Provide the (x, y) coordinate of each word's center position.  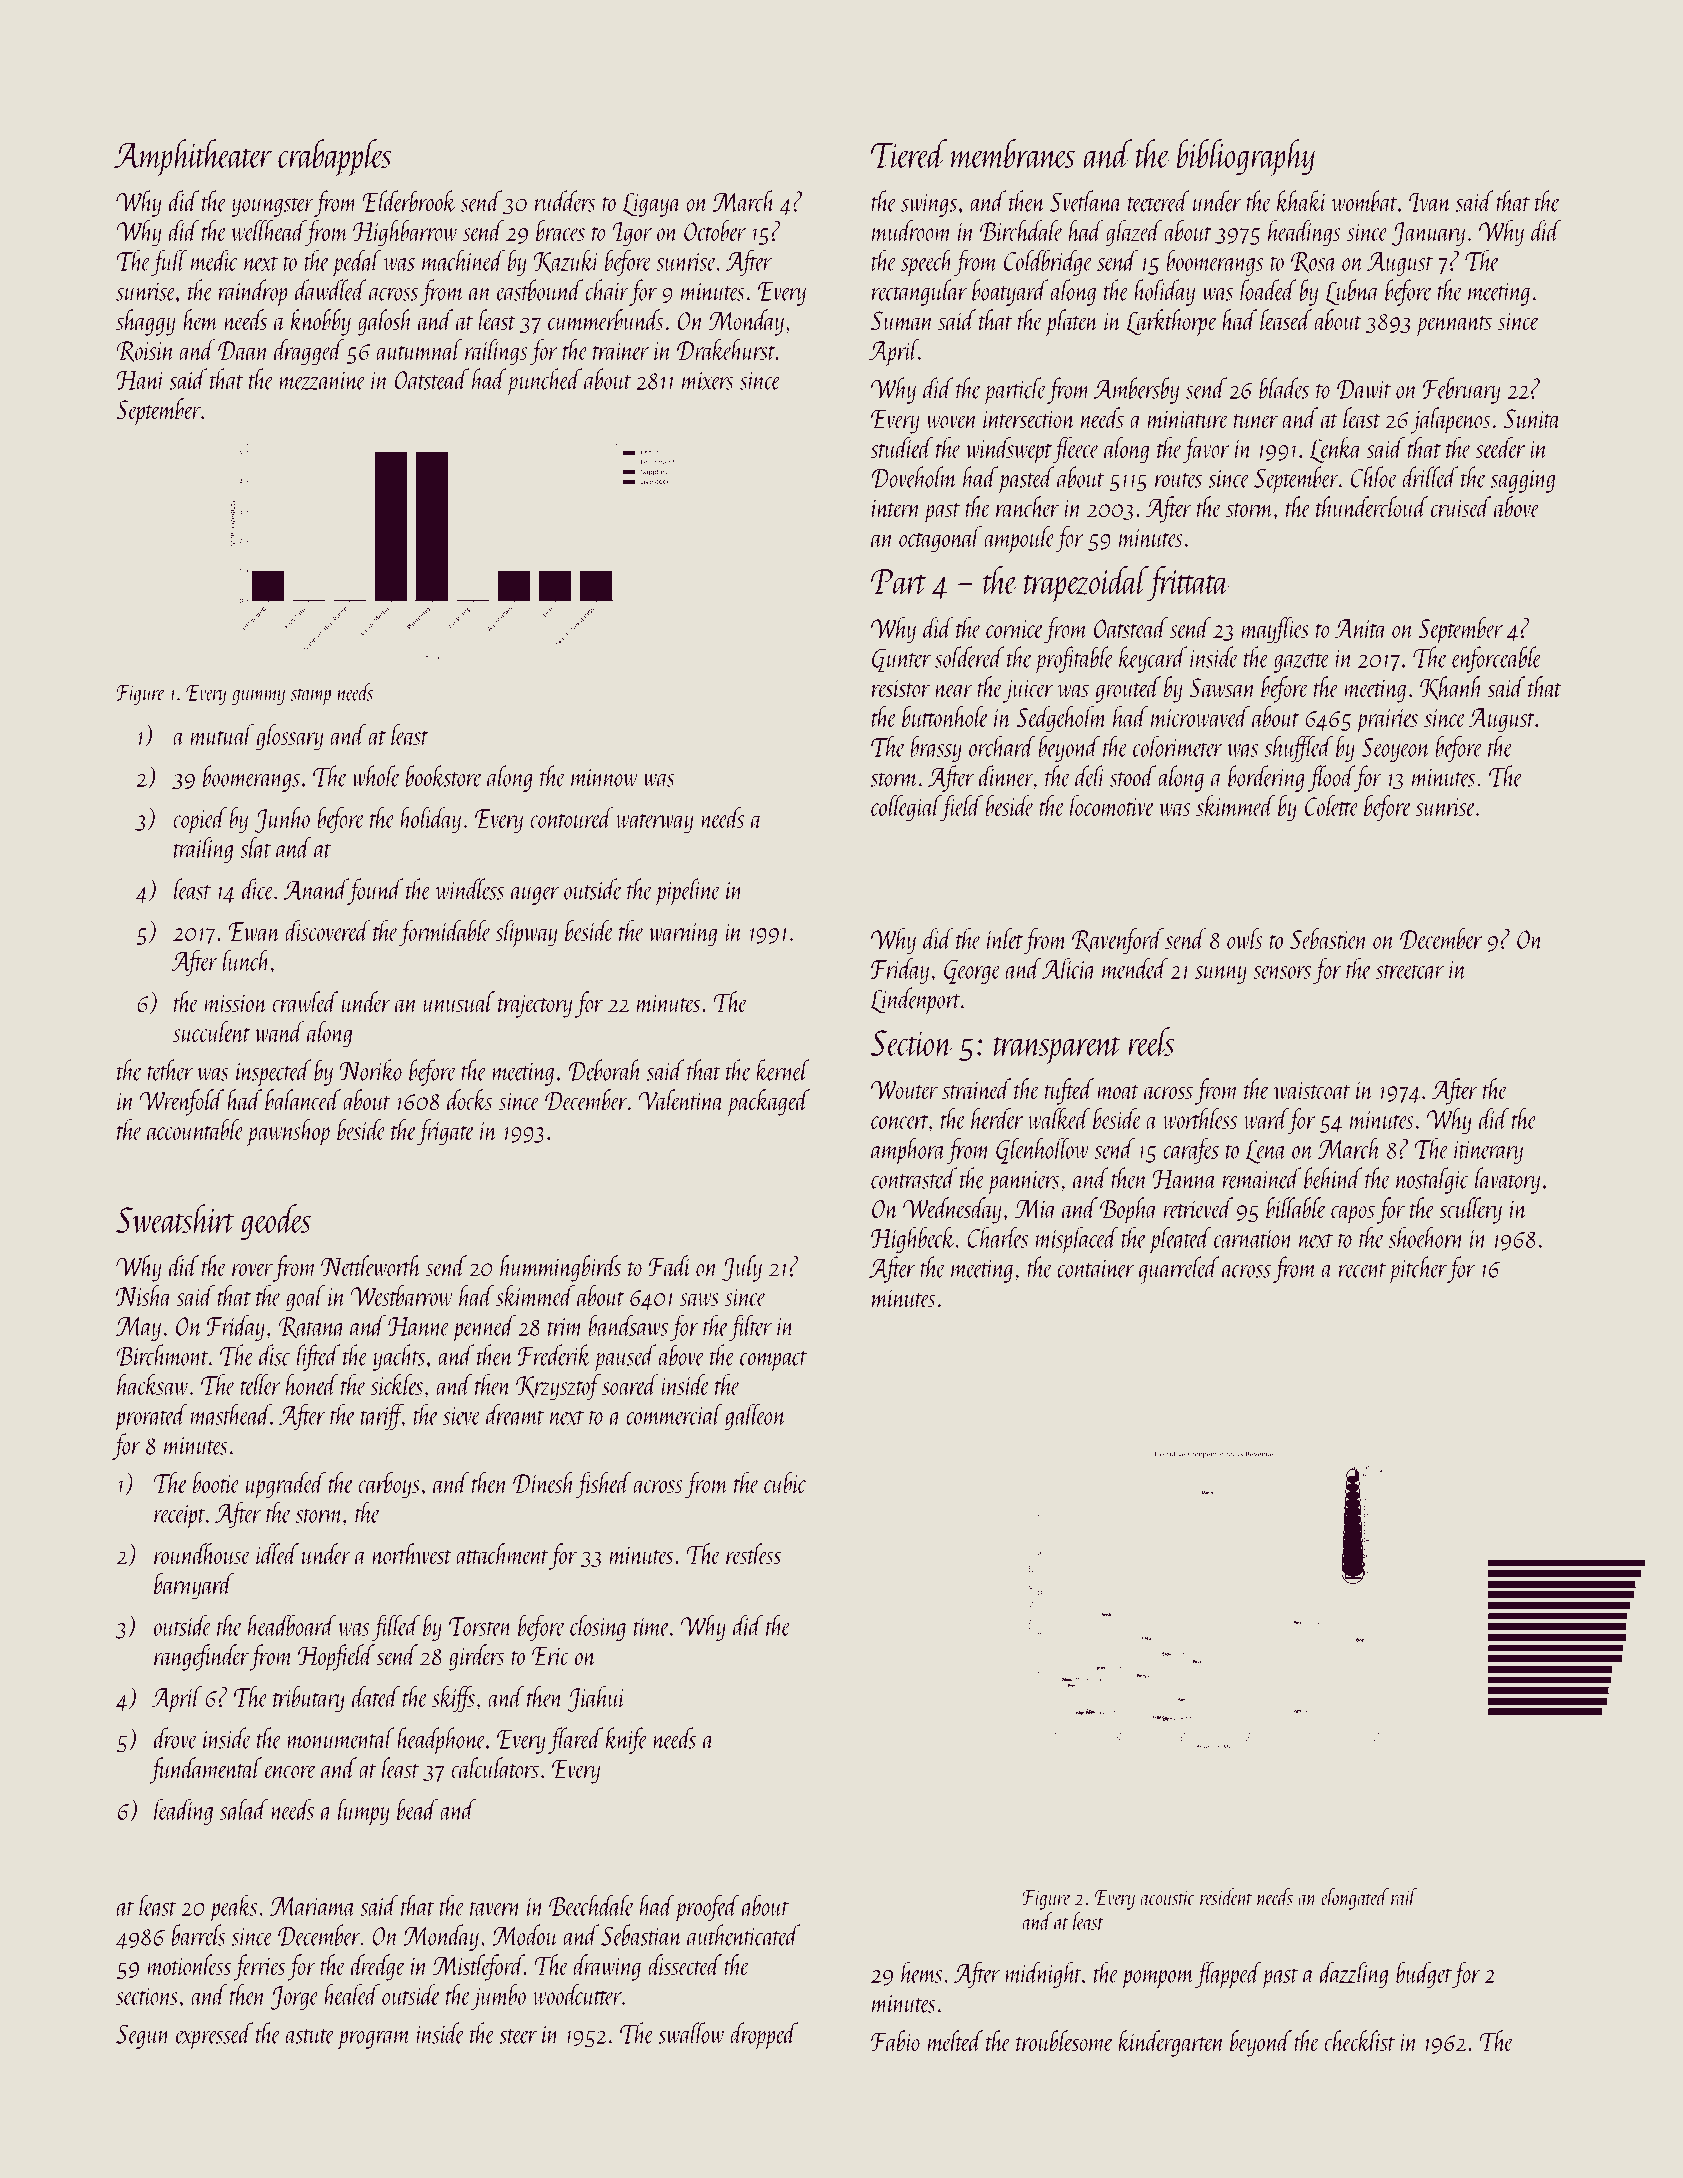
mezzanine (322, 380)
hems (921, 1972)
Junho (282, 820)
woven (952, 422)
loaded (1268, 290)
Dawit (1364, 389)
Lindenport (915, 1001)
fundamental (205, 1770)
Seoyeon (1395, 750)
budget (1424, 1974)
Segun (143, 2036)
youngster (272, 207)
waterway (654, 824)
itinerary (1488, 1152)
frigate (446, 1132)
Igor (632, 234)
